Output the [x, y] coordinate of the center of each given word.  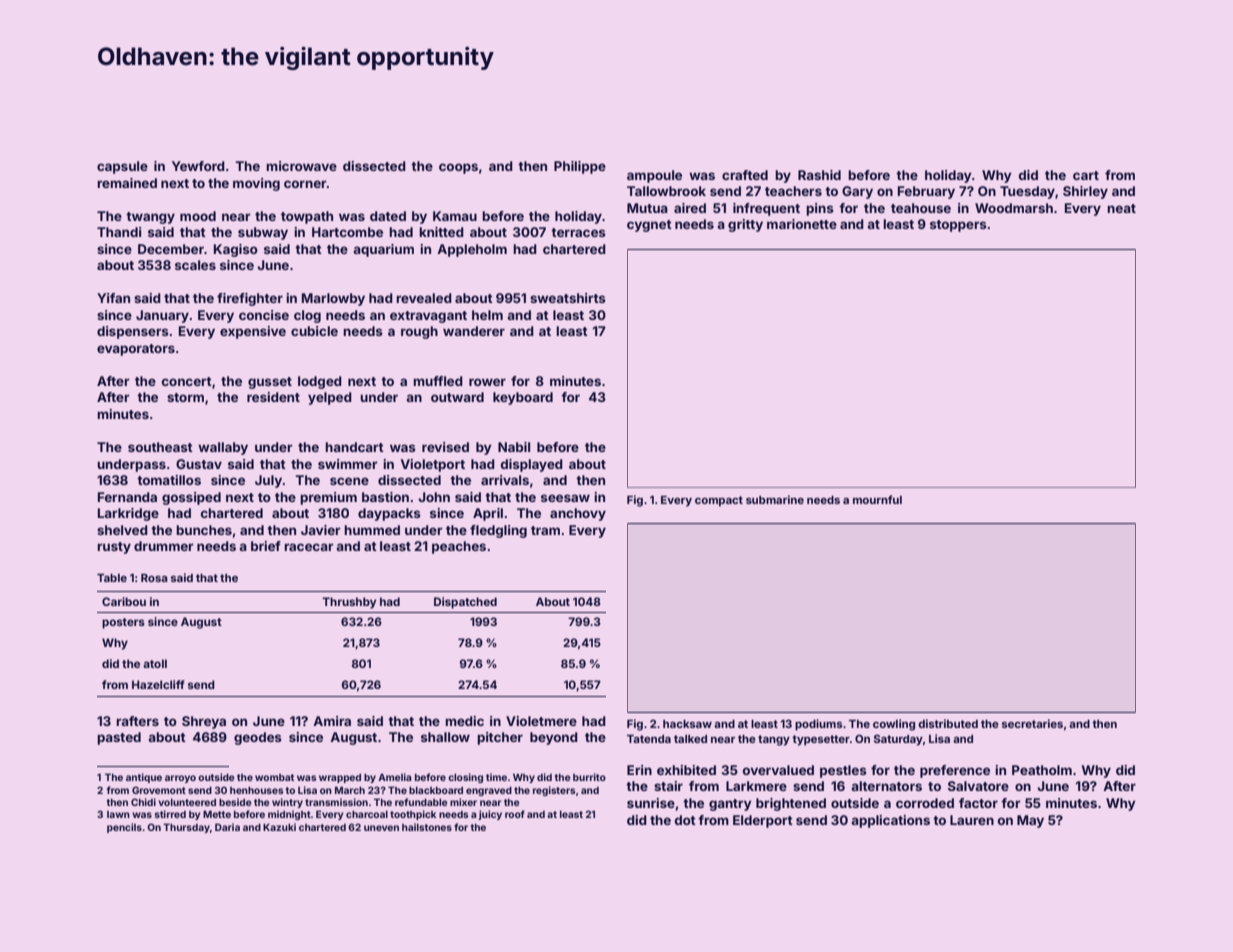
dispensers [133, 332]
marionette [802, 224]
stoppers [958, 226]
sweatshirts [568, 298]
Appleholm [472, 250]
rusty [114, 548]
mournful [877, 499]
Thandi [119, 232]
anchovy [578, 514]
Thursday [186, 828]
